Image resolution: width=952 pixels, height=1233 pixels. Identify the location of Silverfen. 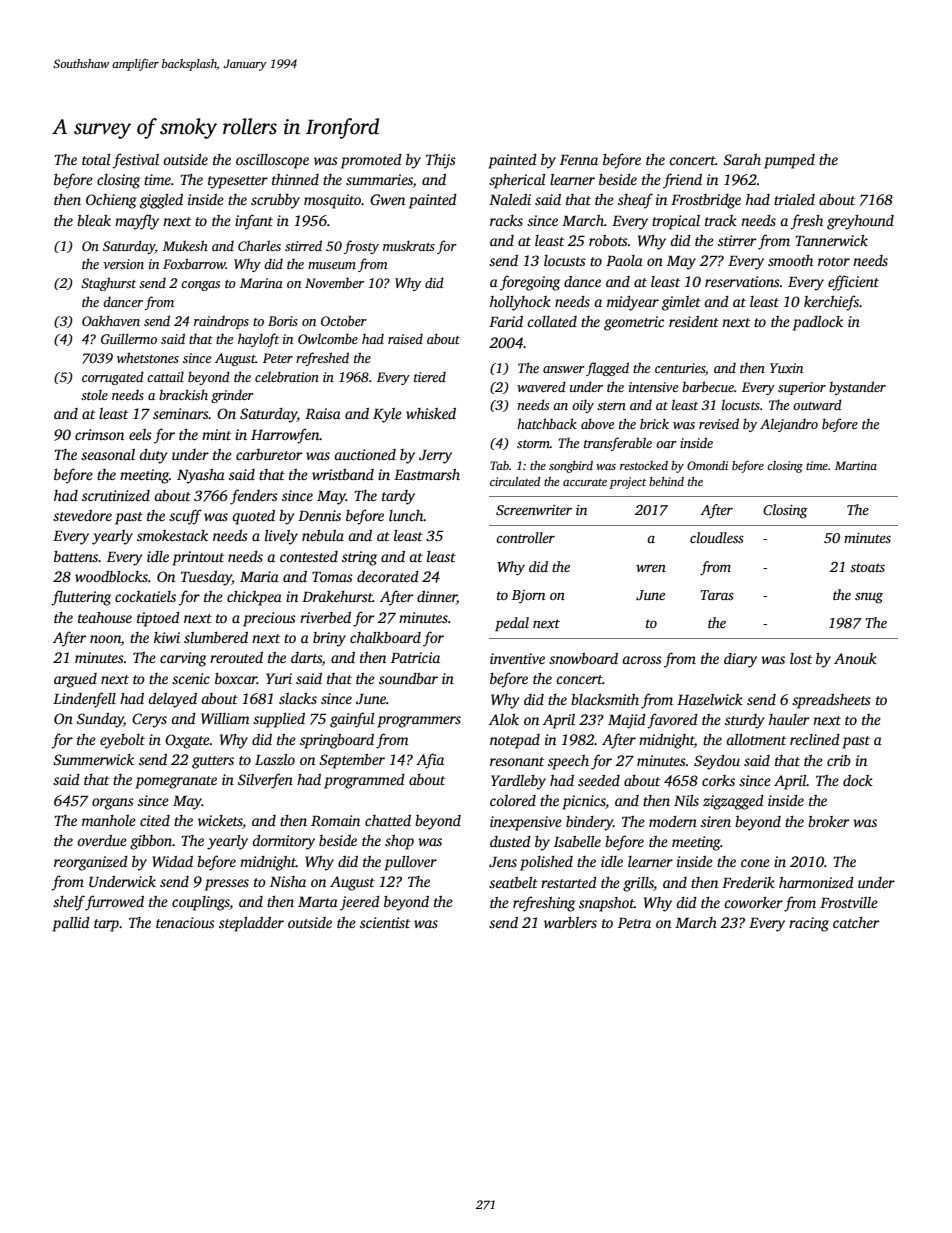
(265, 781).
